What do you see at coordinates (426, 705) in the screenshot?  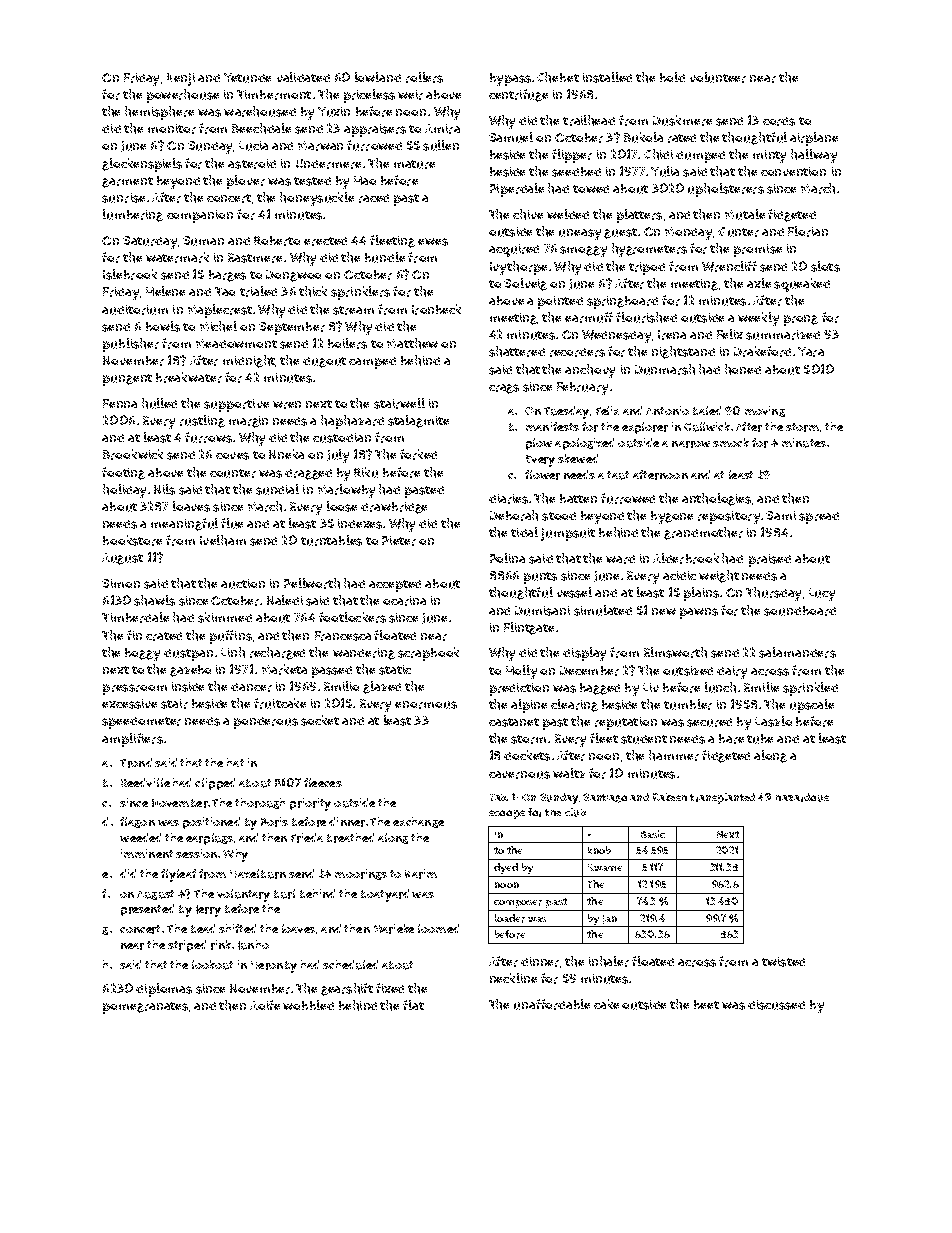 I see `enormous` at bounding box center [426, 705].
